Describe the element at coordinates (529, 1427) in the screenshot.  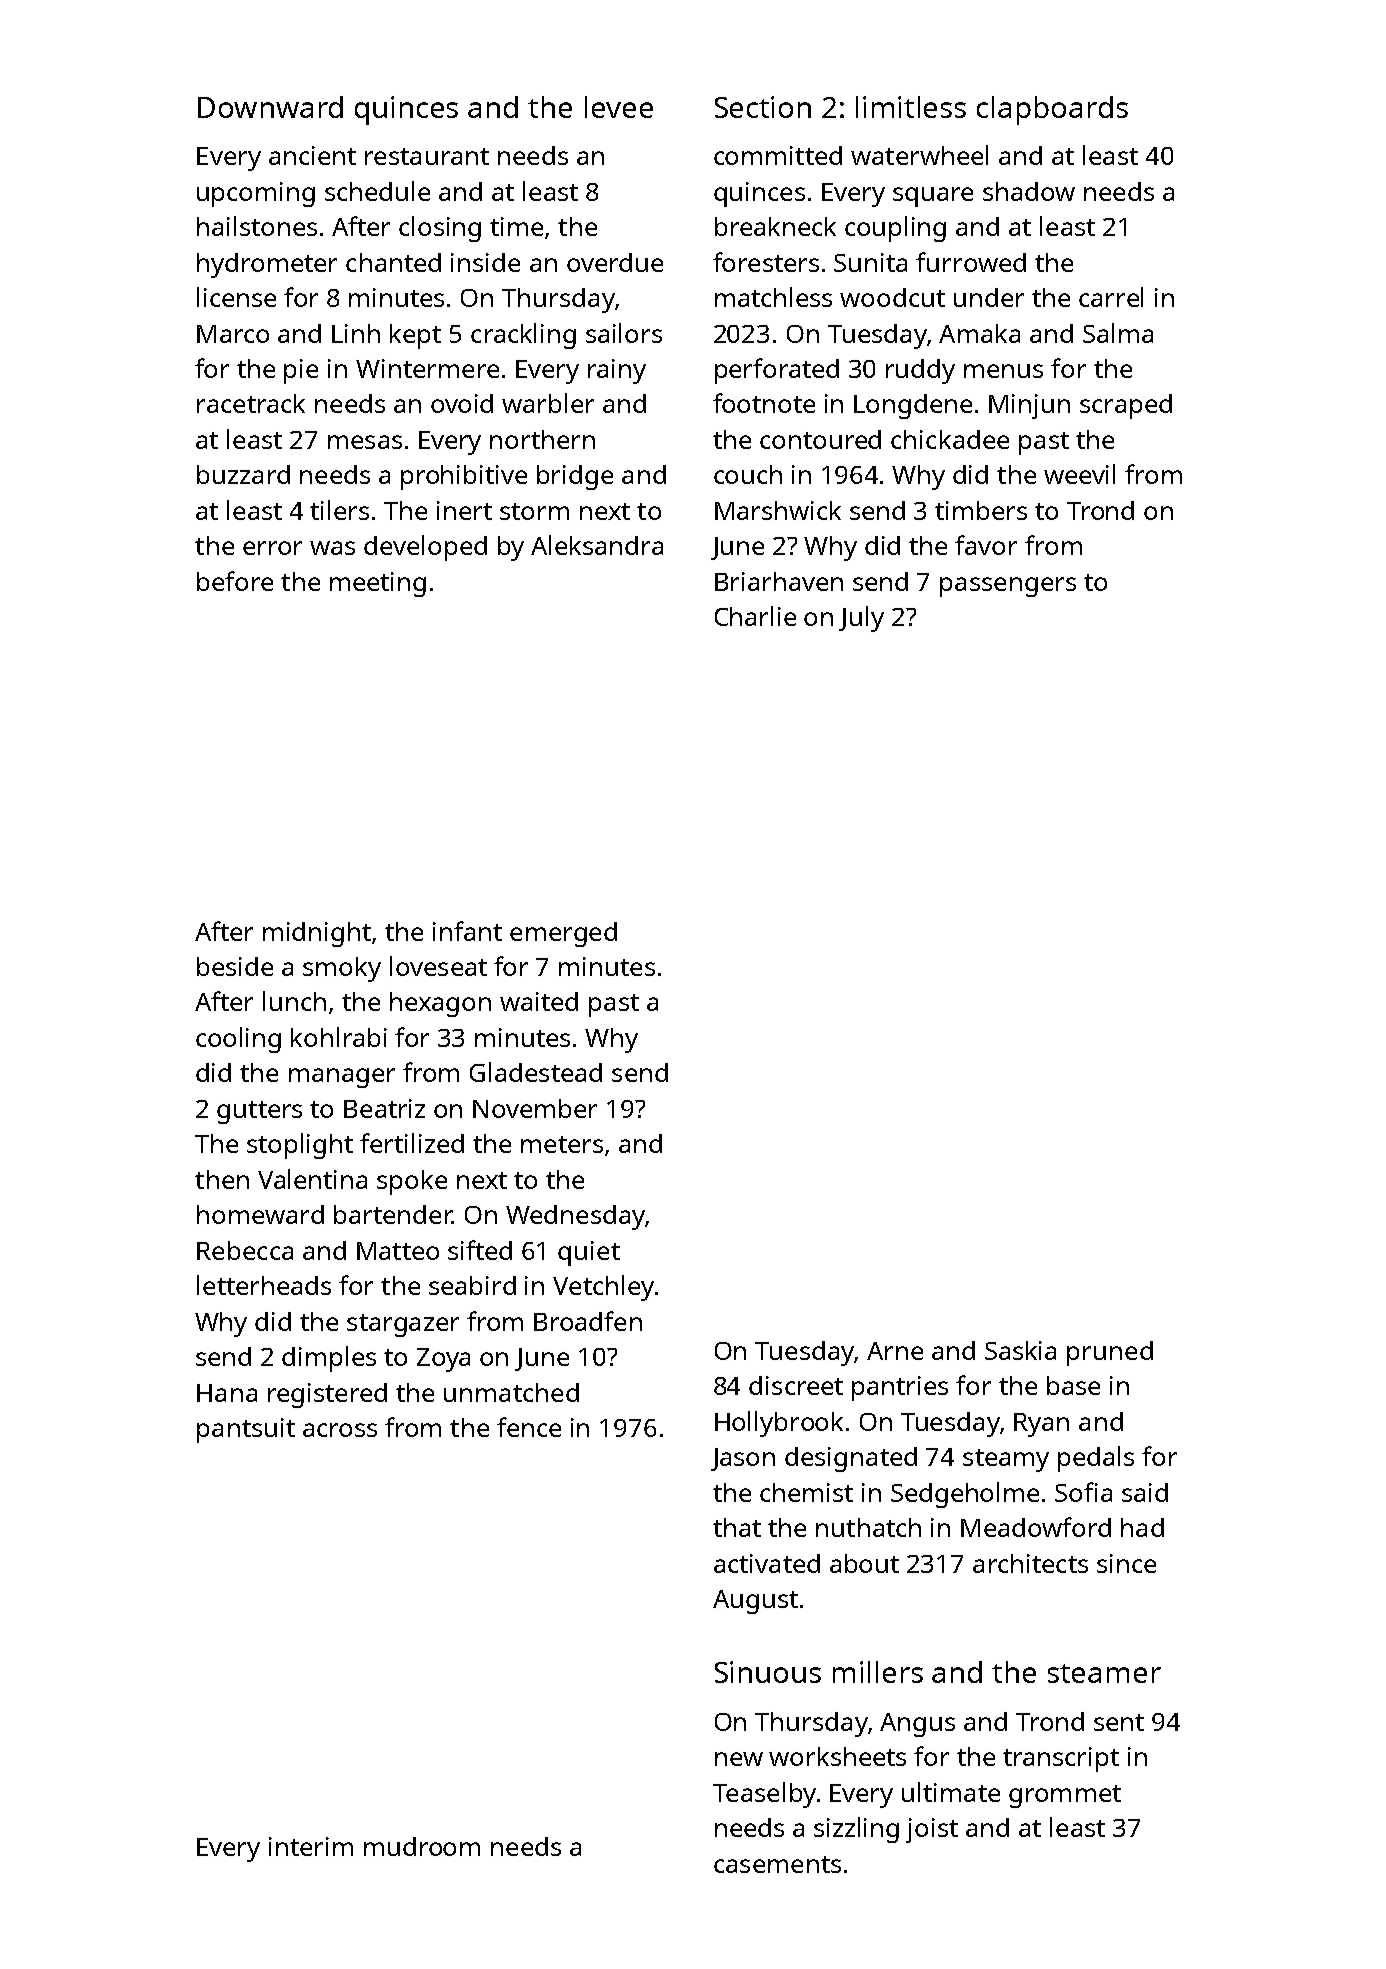
I see `fence` at that location.
